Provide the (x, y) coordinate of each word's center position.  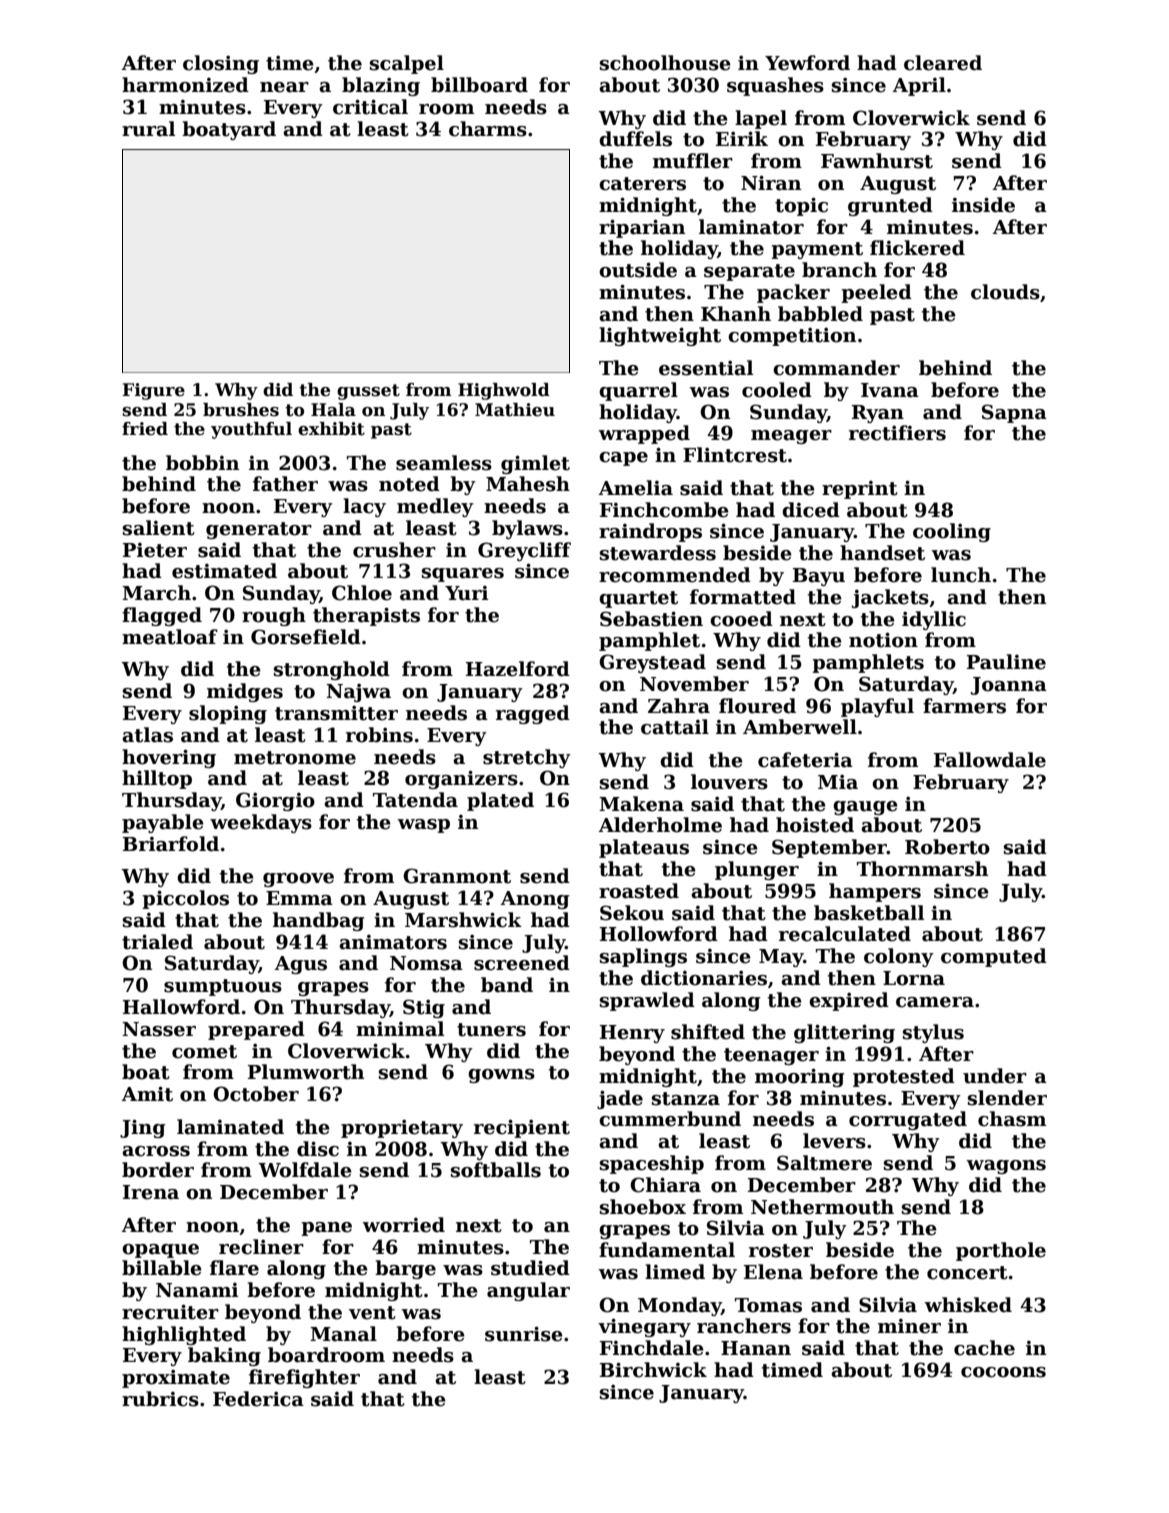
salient (159, 528)
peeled (876, 293)
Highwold (504, 391)
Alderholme (660, 825)
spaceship (652, 1164)
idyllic (934, 620)
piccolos (185, 899)
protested (904, 1077)
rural (148, 129)
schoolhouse (665, 63)
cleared (943, 63)
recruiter (170, 1312)
